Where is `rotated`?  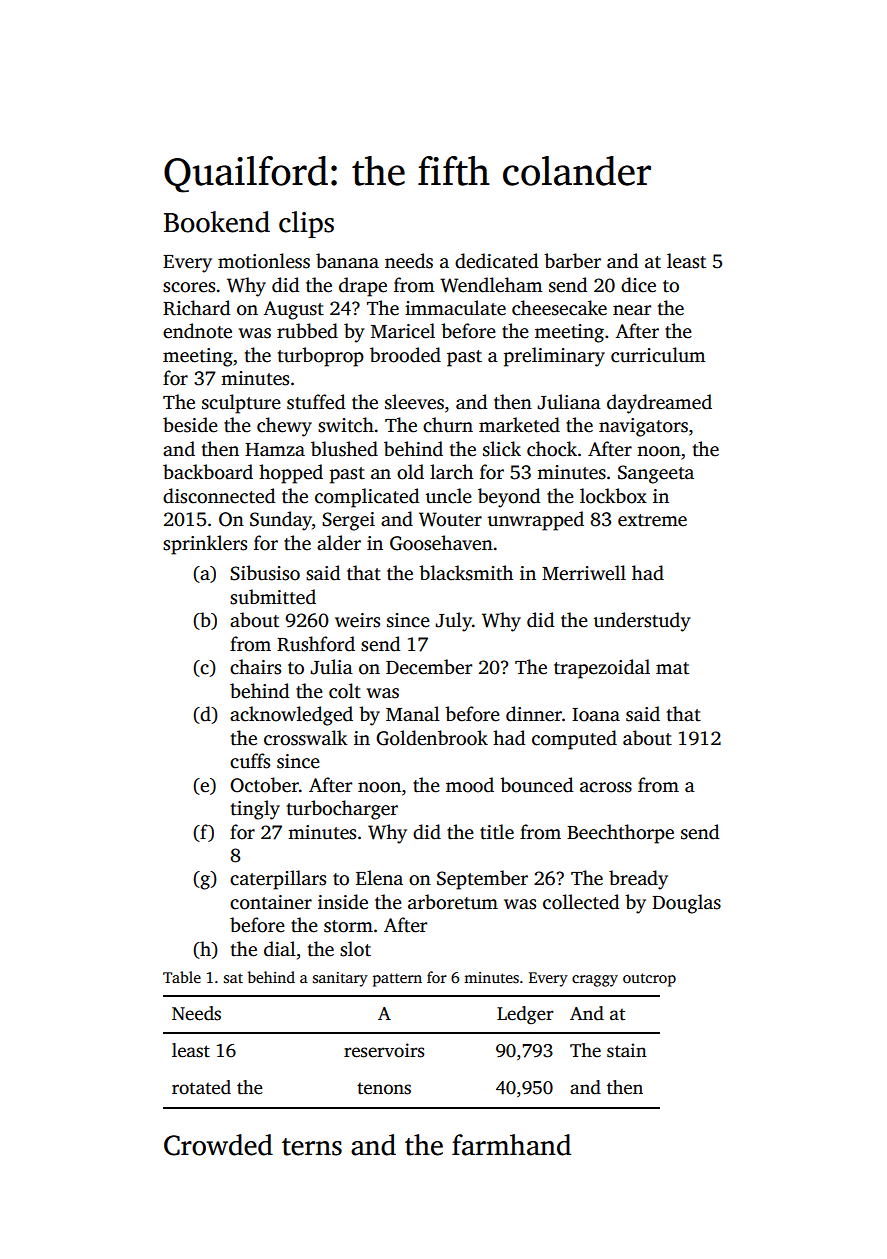
rotated is located at coordinates (201, 1087).
